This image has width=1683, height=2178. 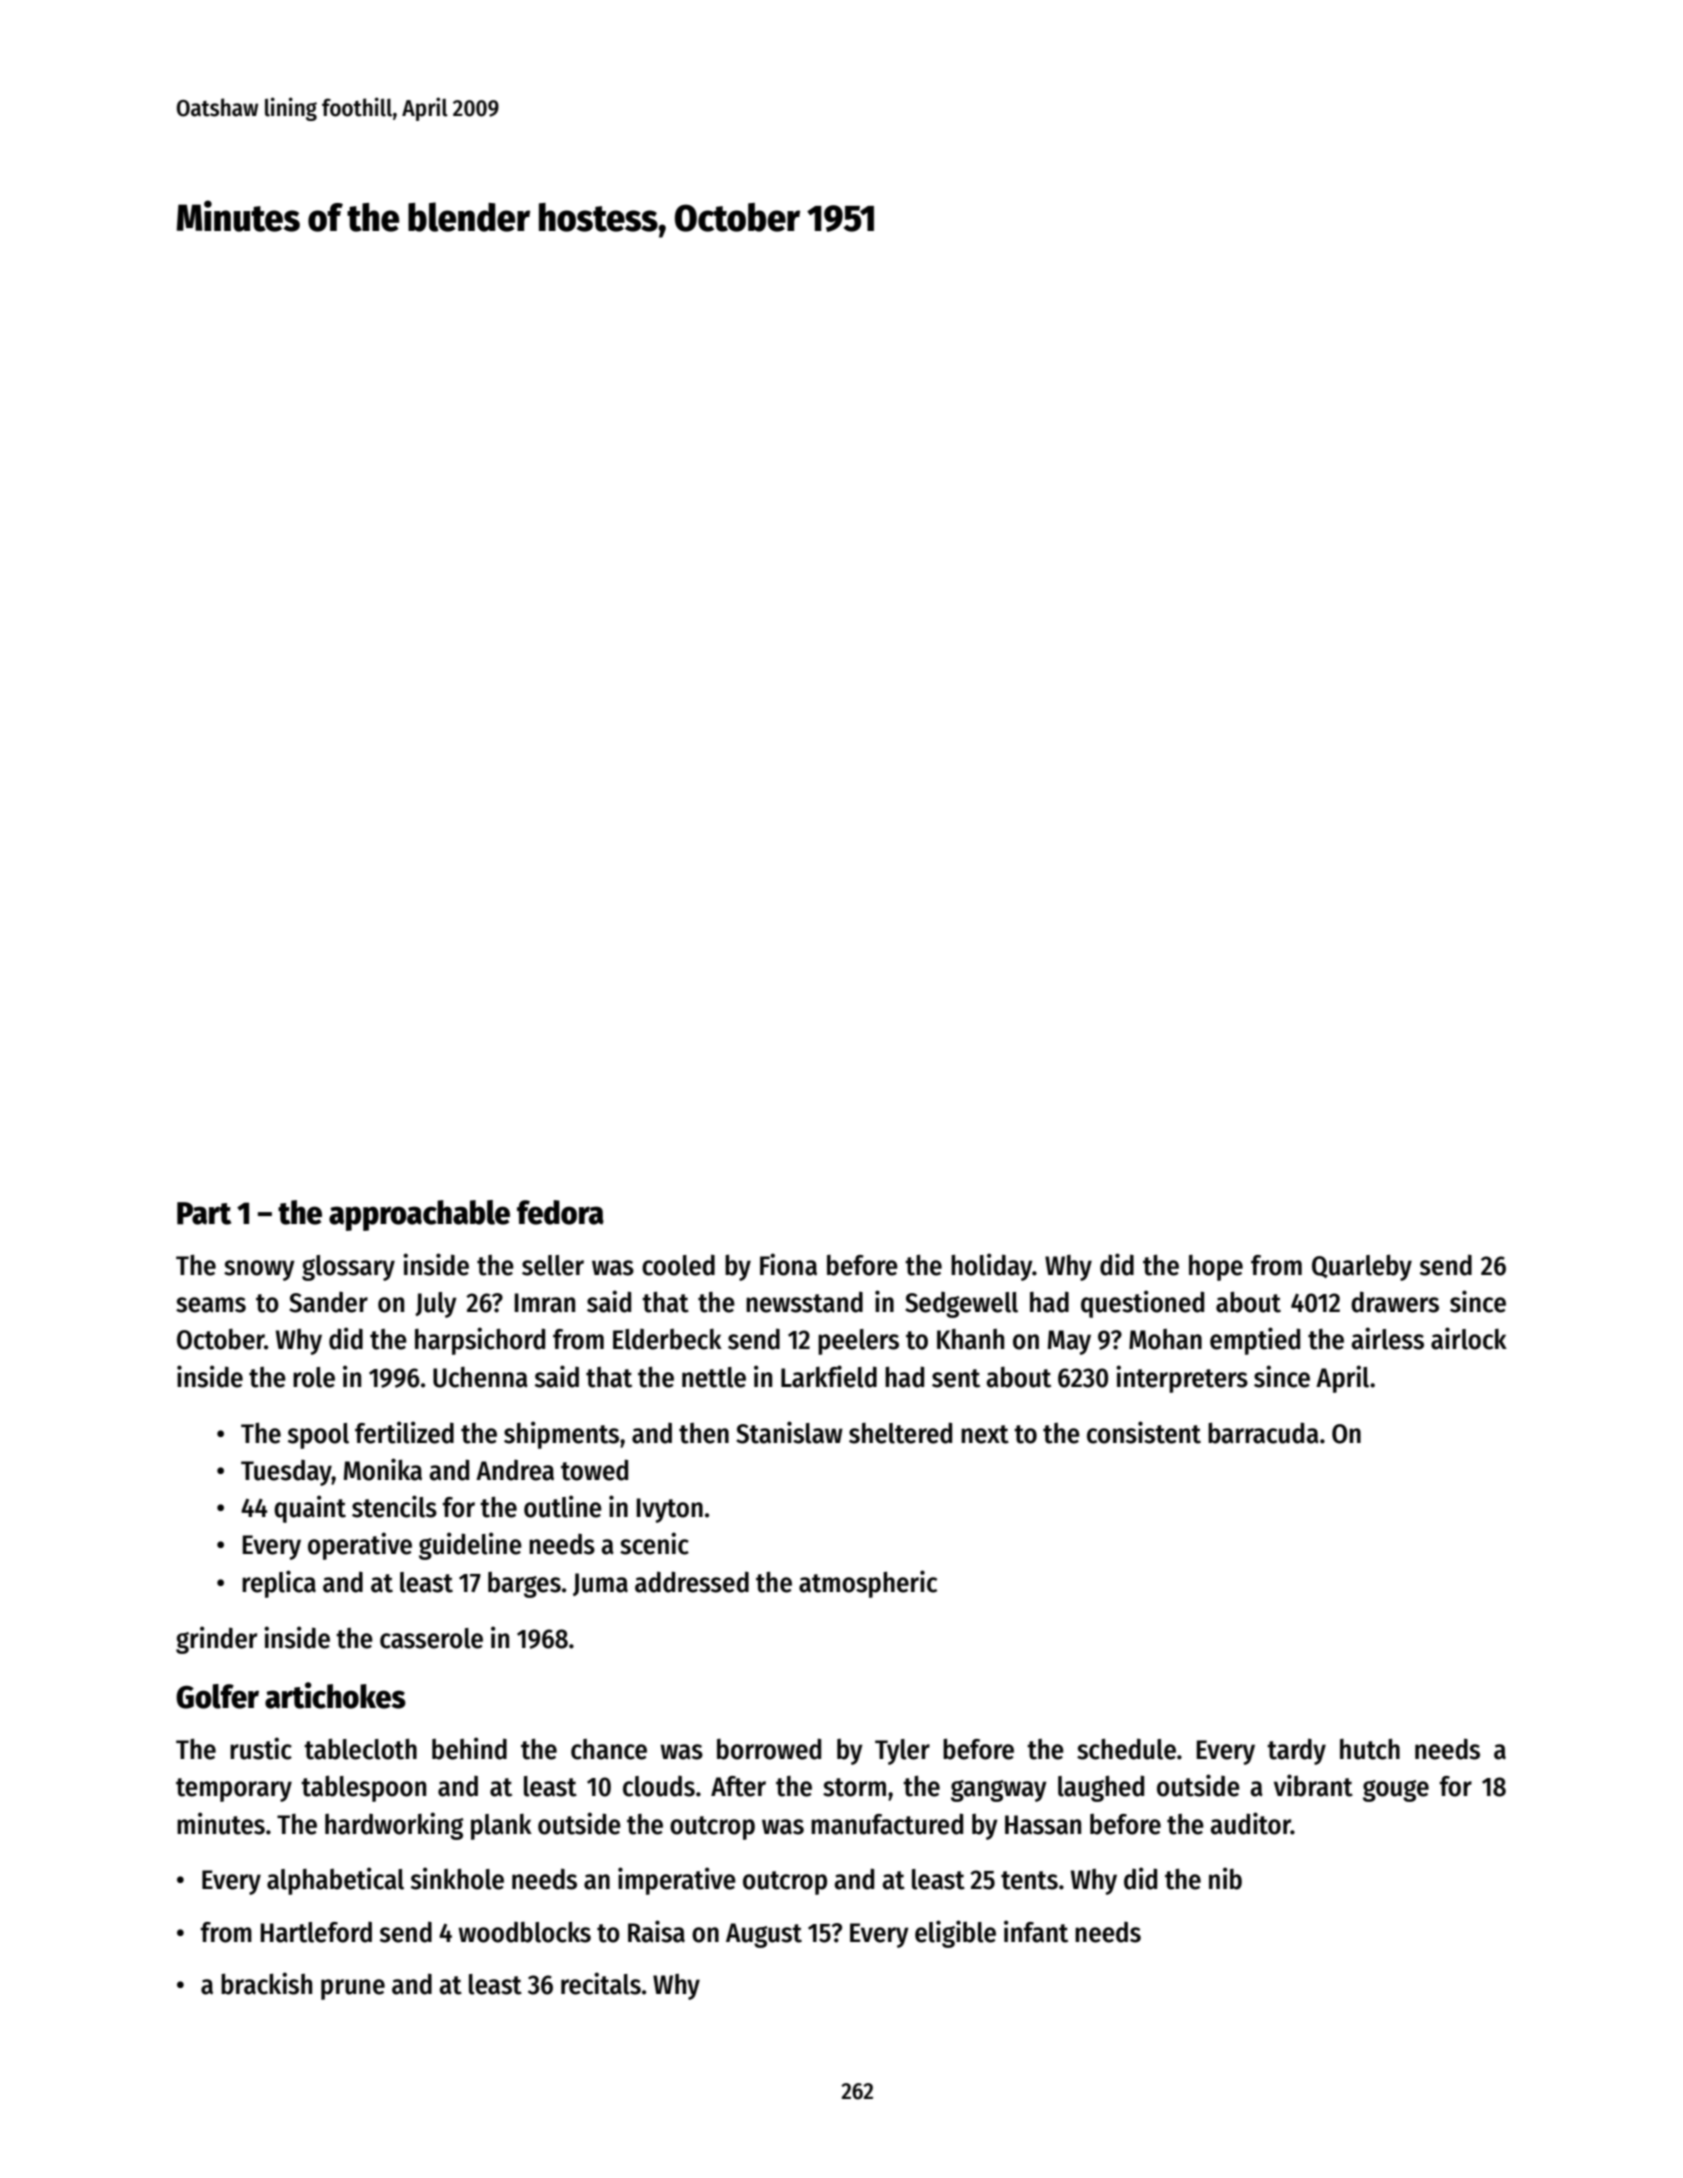 What do you see at coordinates (1263, 1433) in the image?
I see `barracuda` at bounding box center [1263, 1433].
